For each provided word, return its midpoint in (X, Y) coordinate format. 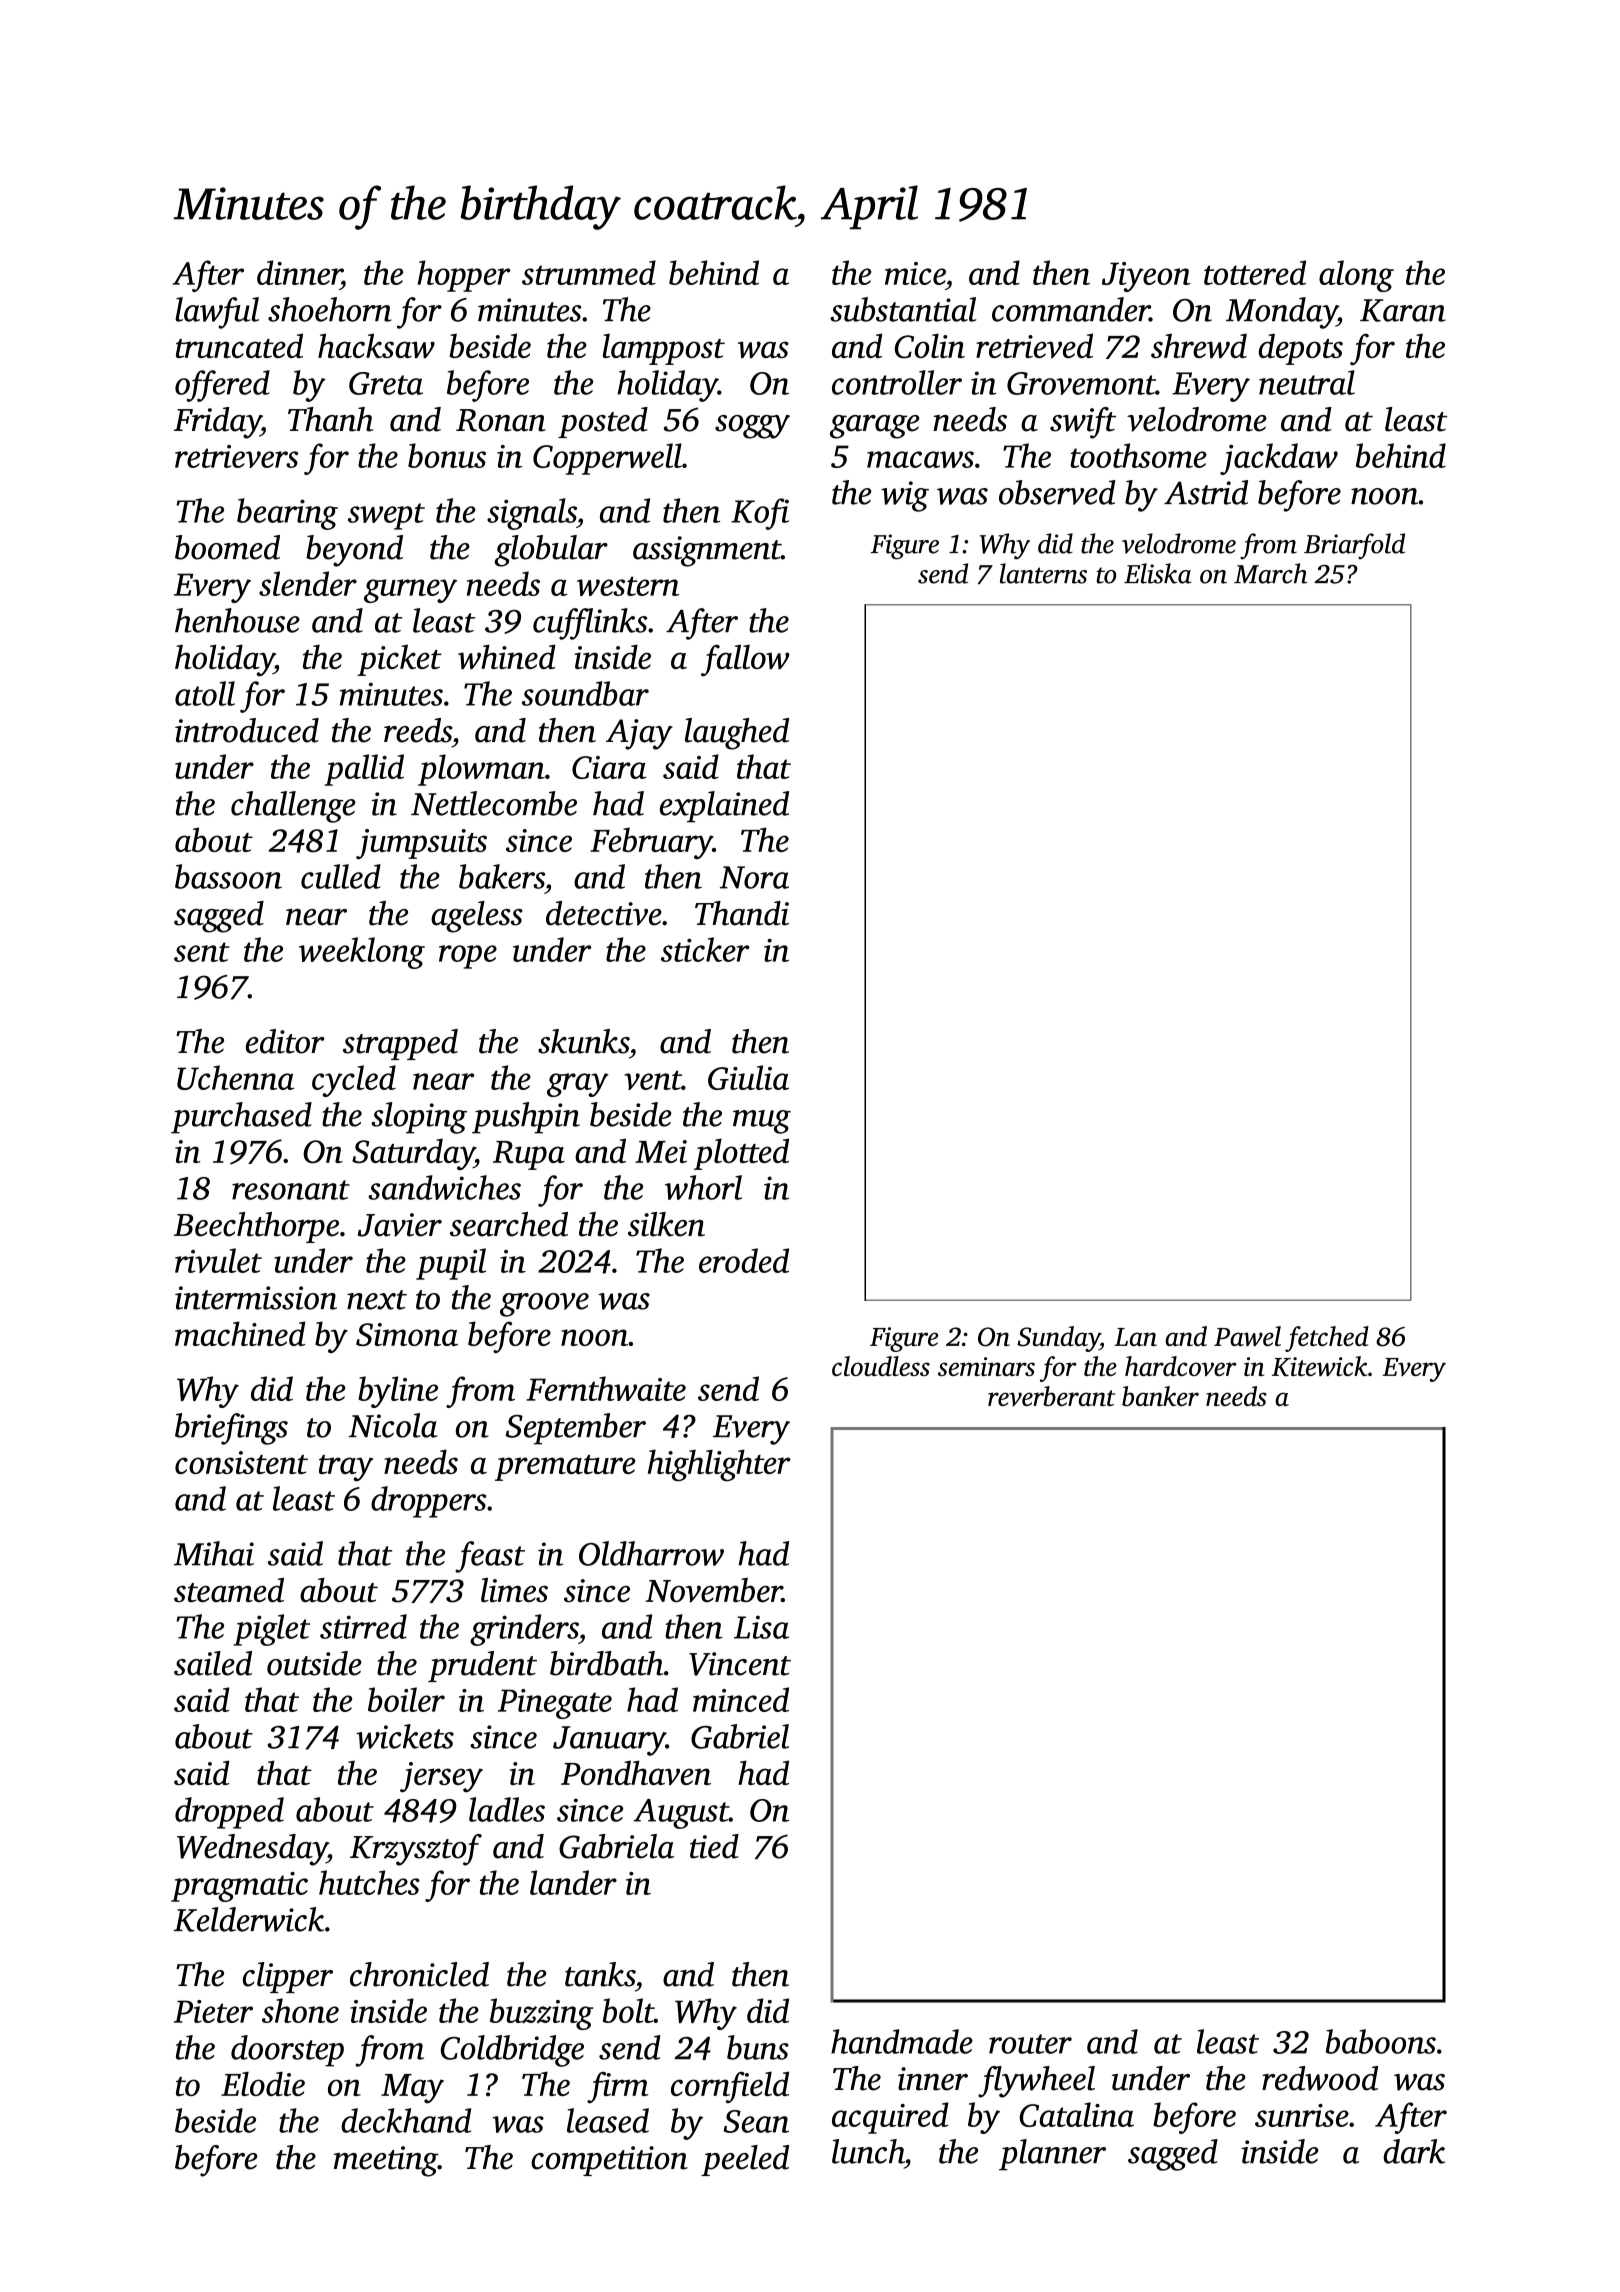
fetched (1327, 1339)
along (1356, 276)
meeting (386, 2161)
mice (915, 273)
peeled (745, 2160)
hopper (464, 276)
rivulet (218, 1260)
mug (762, 1122)
